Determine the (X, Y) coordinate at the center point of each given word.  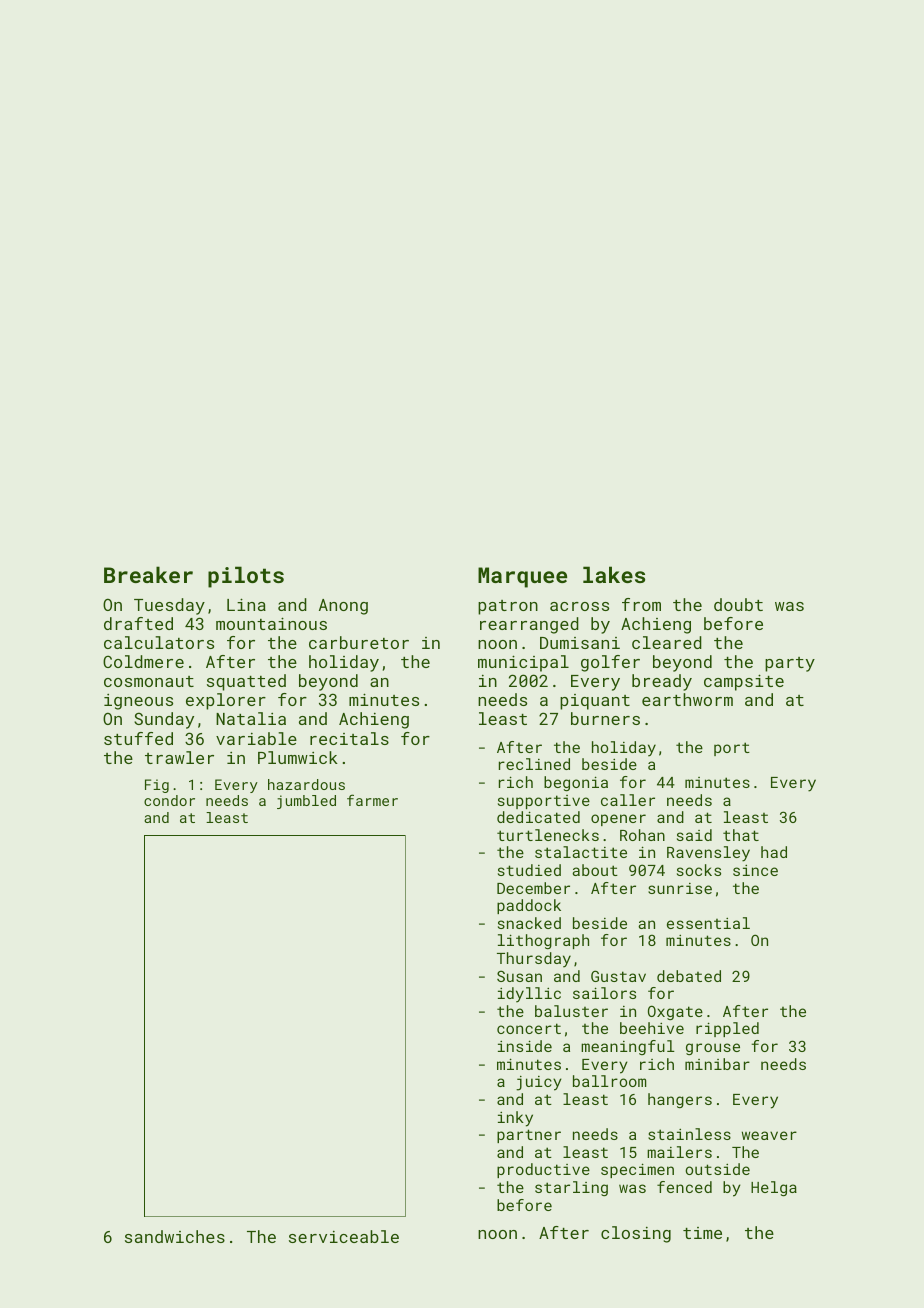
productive (543, 1170)
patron (508, 607)
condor (169, 800)
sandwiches (175, 1236)
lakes (614, 574)
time (702, 1233)
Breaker (148, 574)
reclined (534, 764)
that (741, 835)
